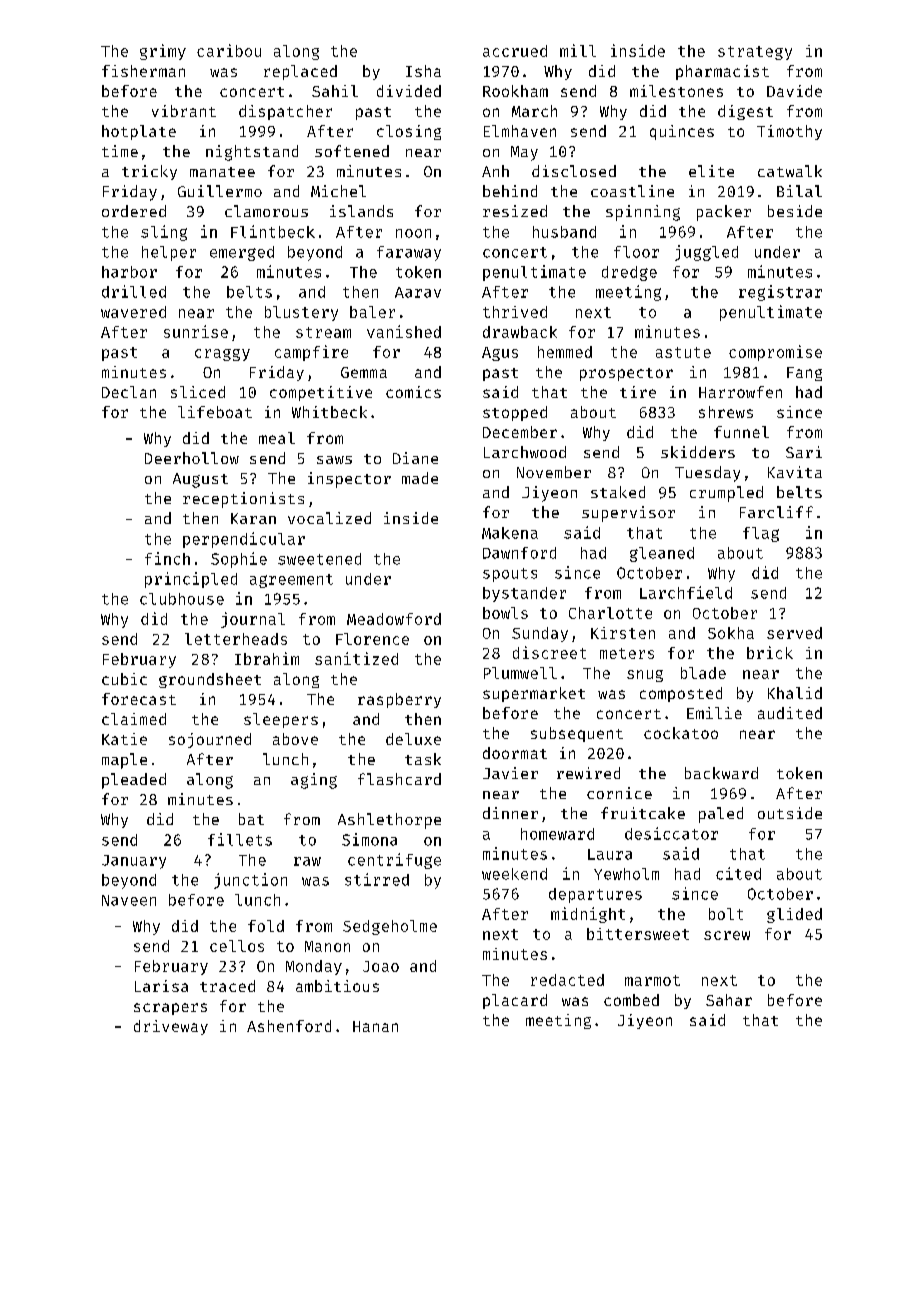 This screenshot has height=1308, width=924. Describe the element at coordinates (515, 51) in the screenshot. I see `accrued` at that location.
